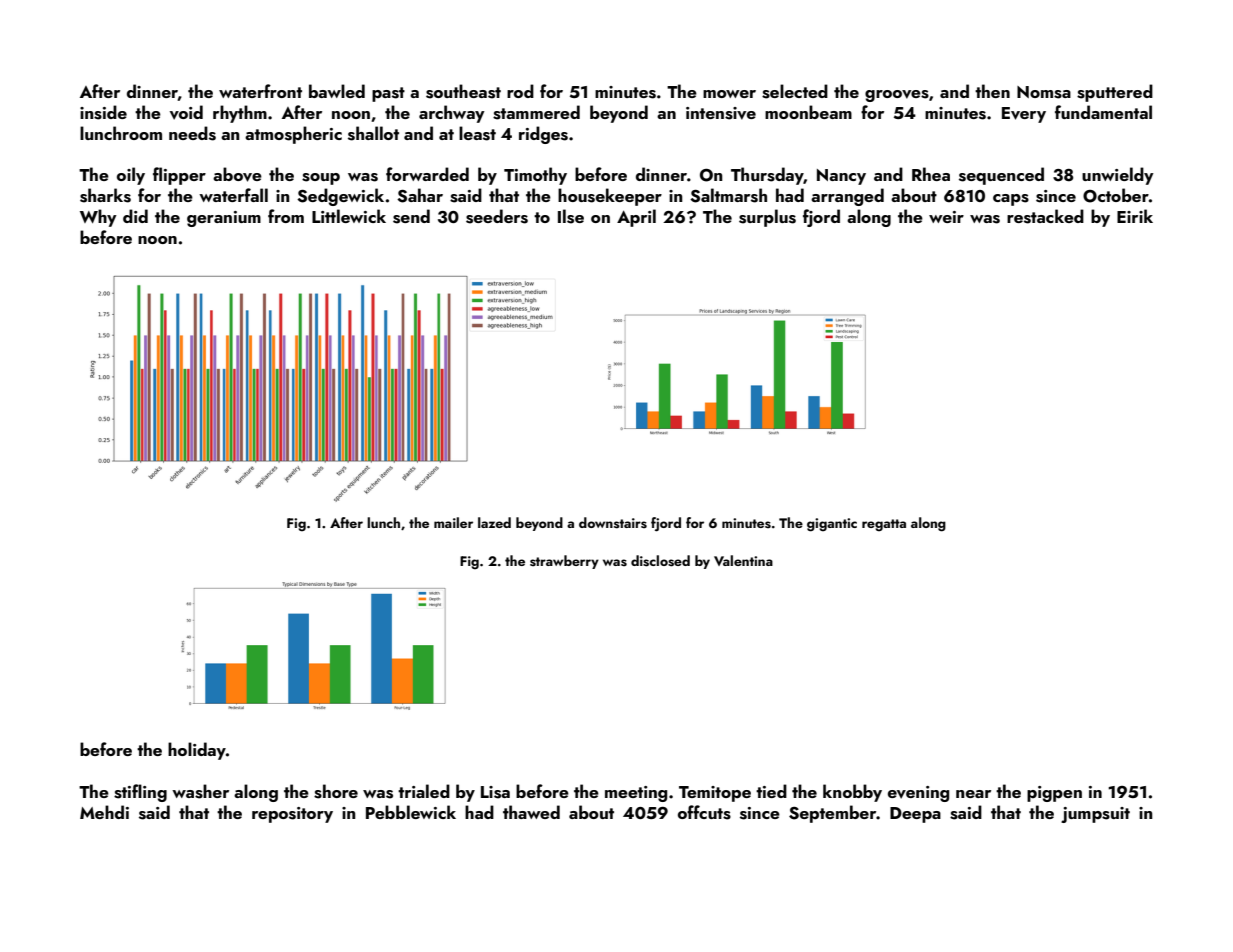  What do you see at coordinates (520, 91) in the screenshot?
I see `rod` at bounding box center [520, 91].
